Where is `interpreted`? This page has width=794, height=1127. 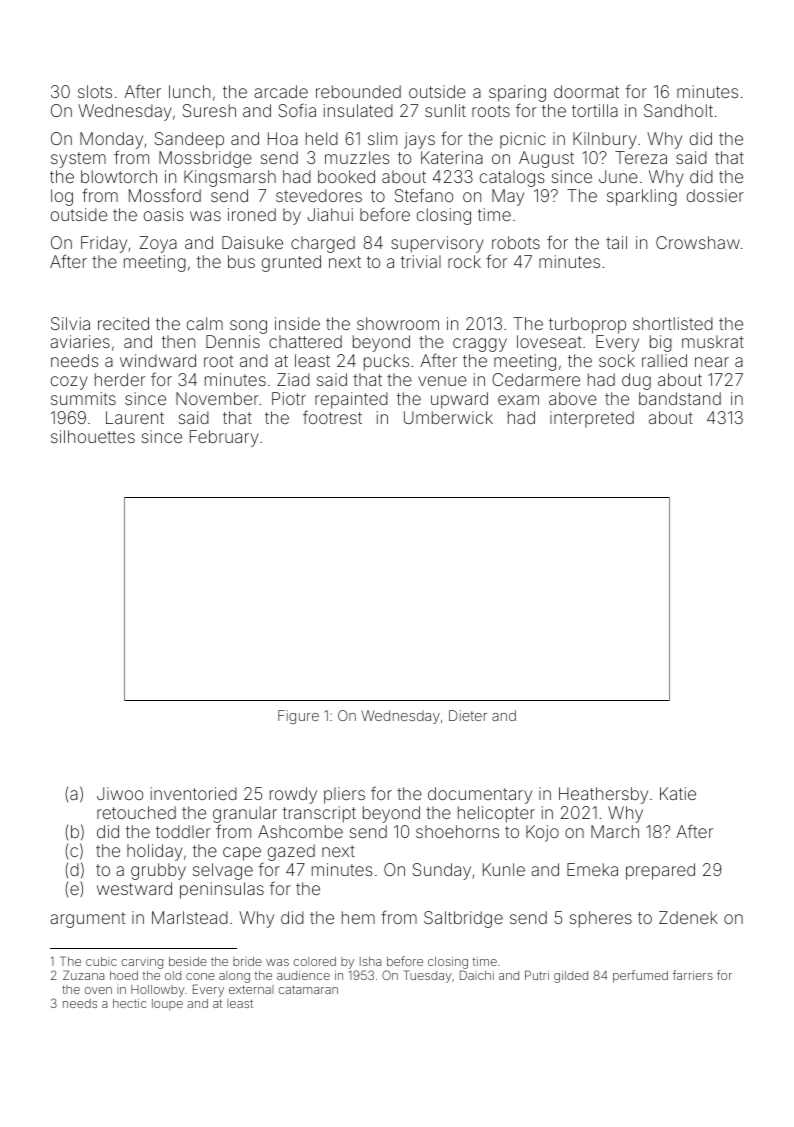 interpreted is located at coordinates (592, 419).
